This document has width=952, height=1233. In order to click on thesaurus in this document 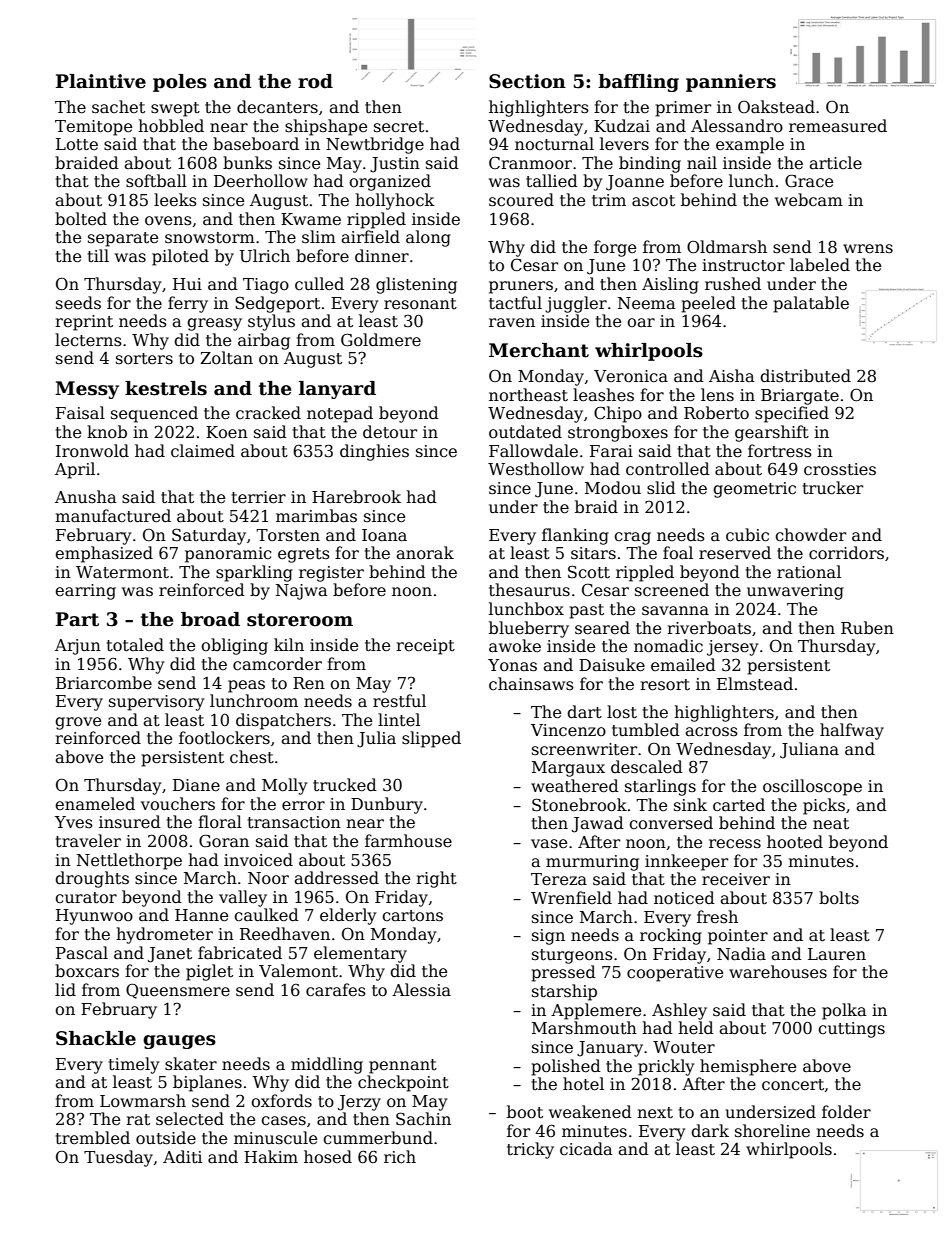, I will do `click(529, 590)`.
